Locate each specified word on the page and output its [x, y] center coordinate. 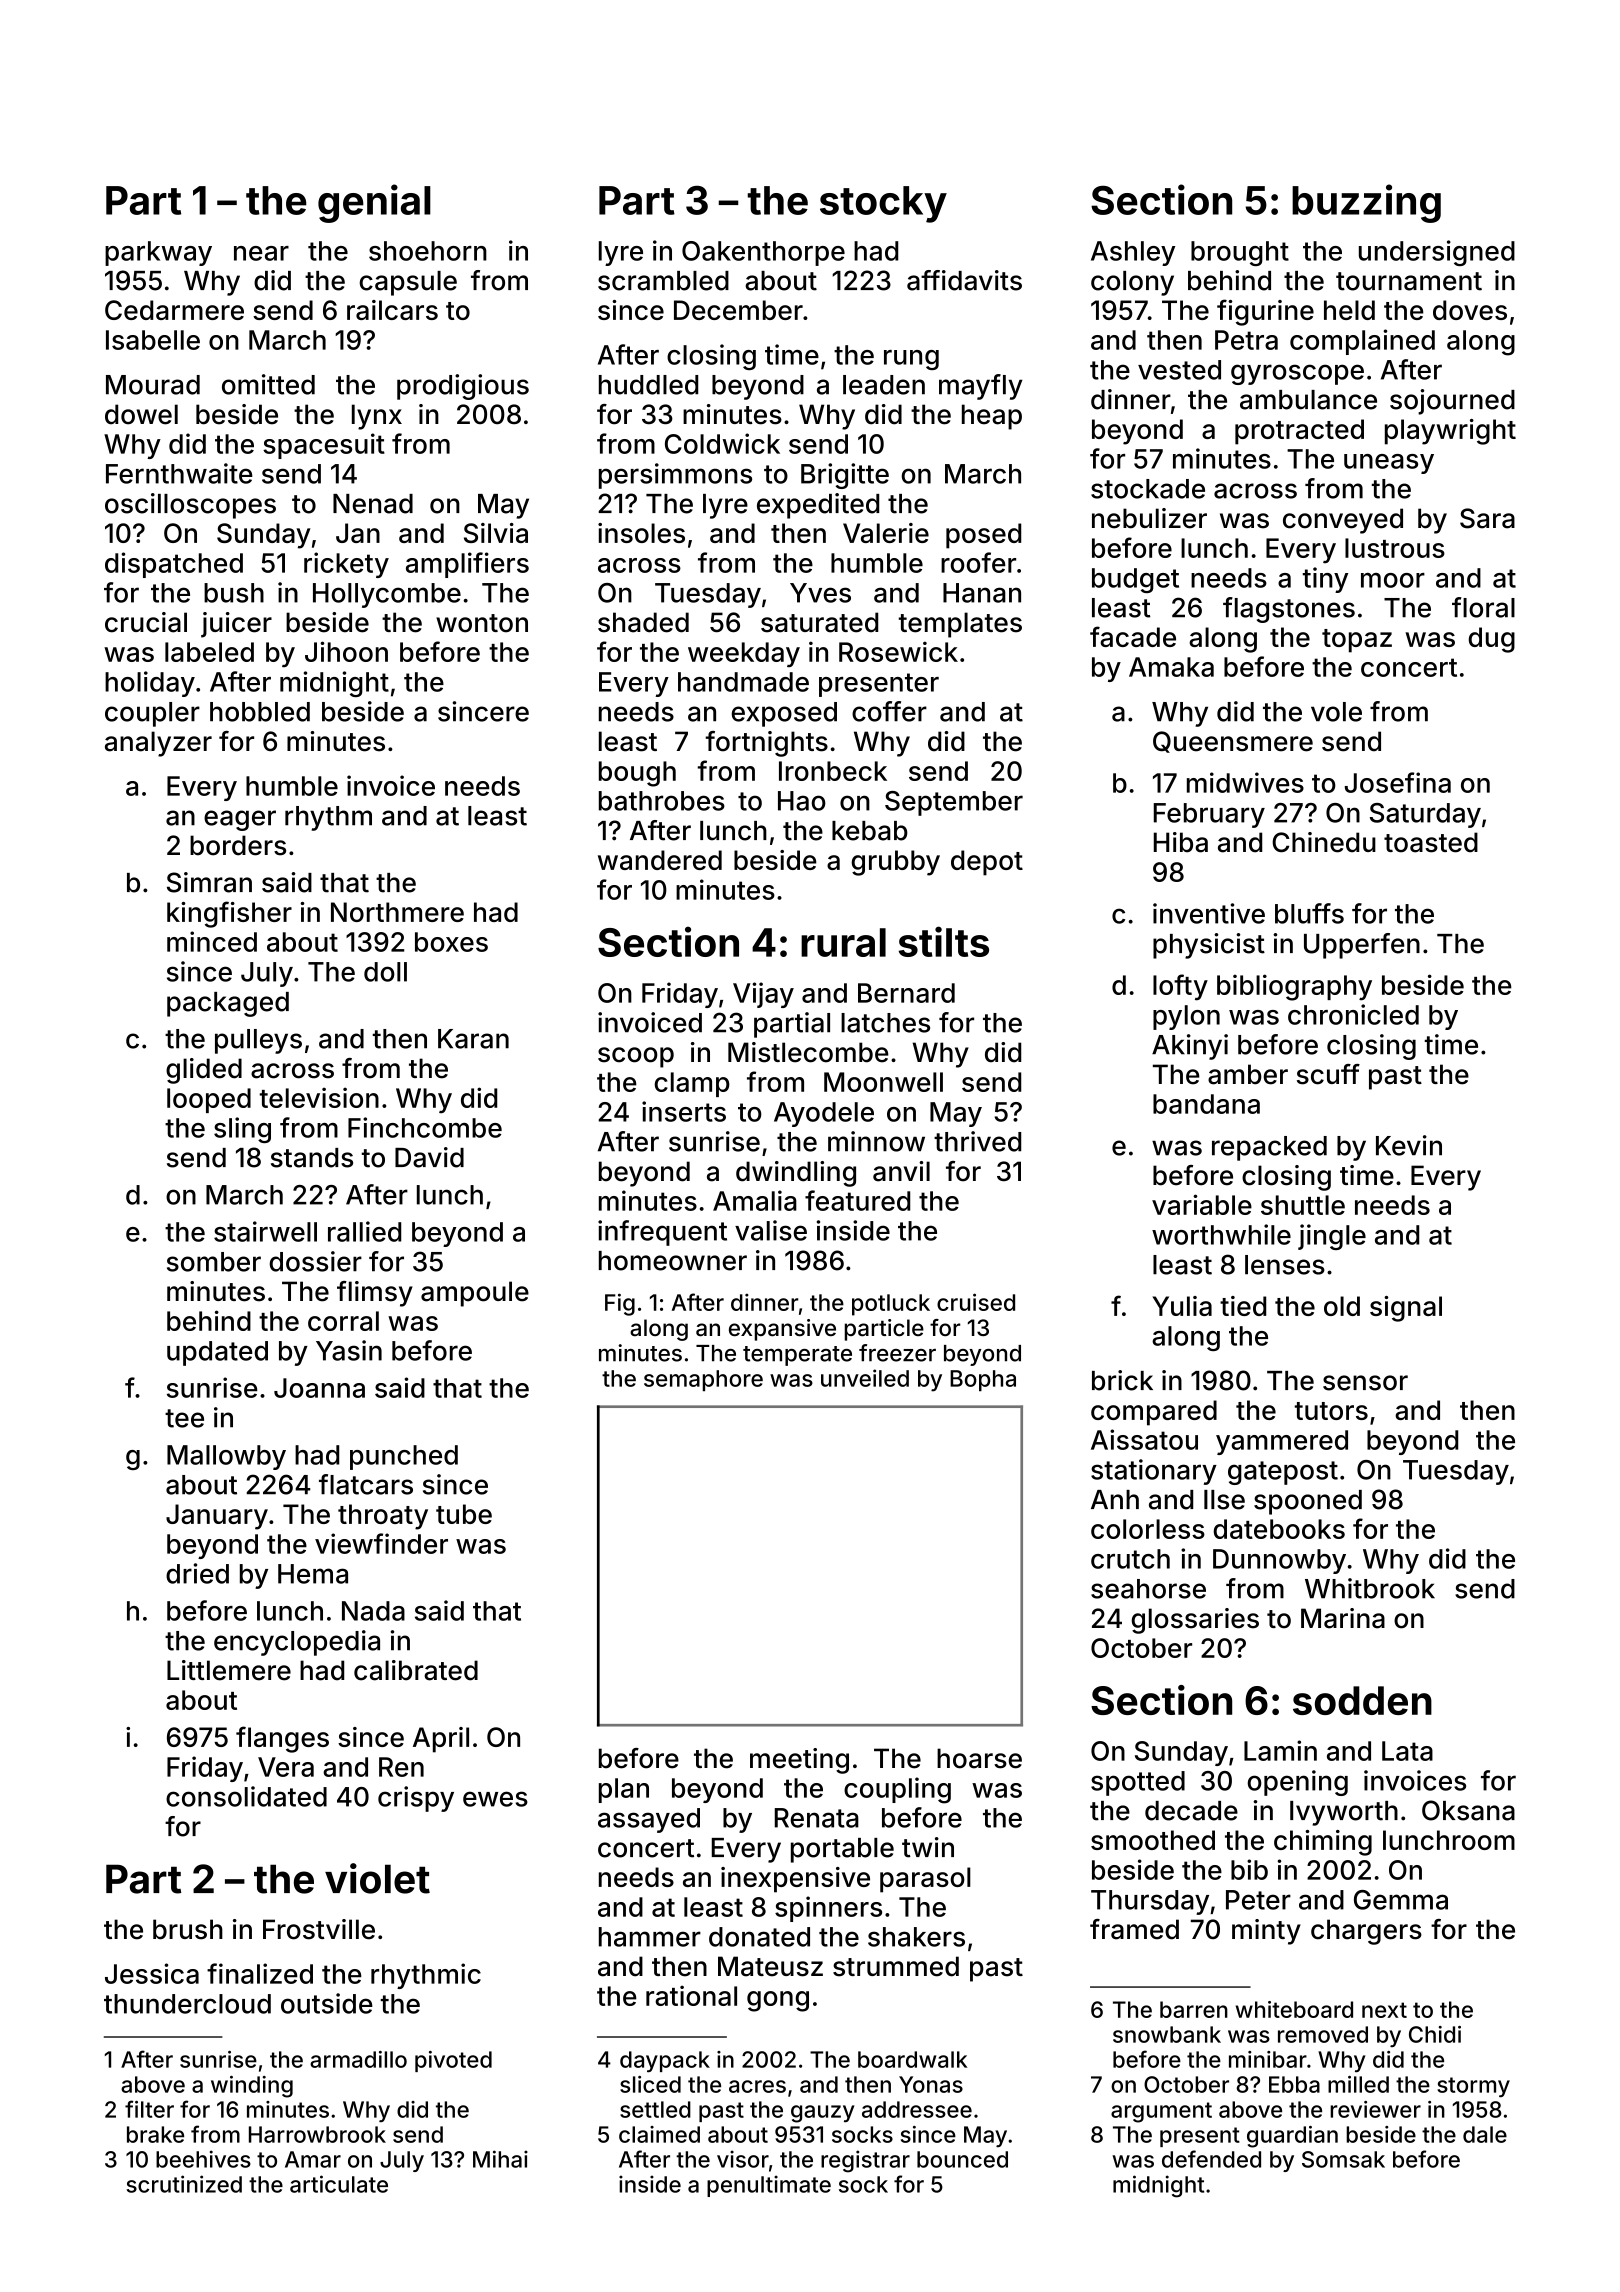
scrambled [663, 281]
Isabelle [153, 340]
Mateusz [770, 1966]
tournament [1409, 281]
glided [204, 1071]
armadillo [358, 2059]
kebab [870, 831]
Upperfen [1362, 946]
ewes [495, 1799]
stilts [944, 941]
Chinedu [1324, 842]
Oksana [1468, 1810]
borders [238, 845]
